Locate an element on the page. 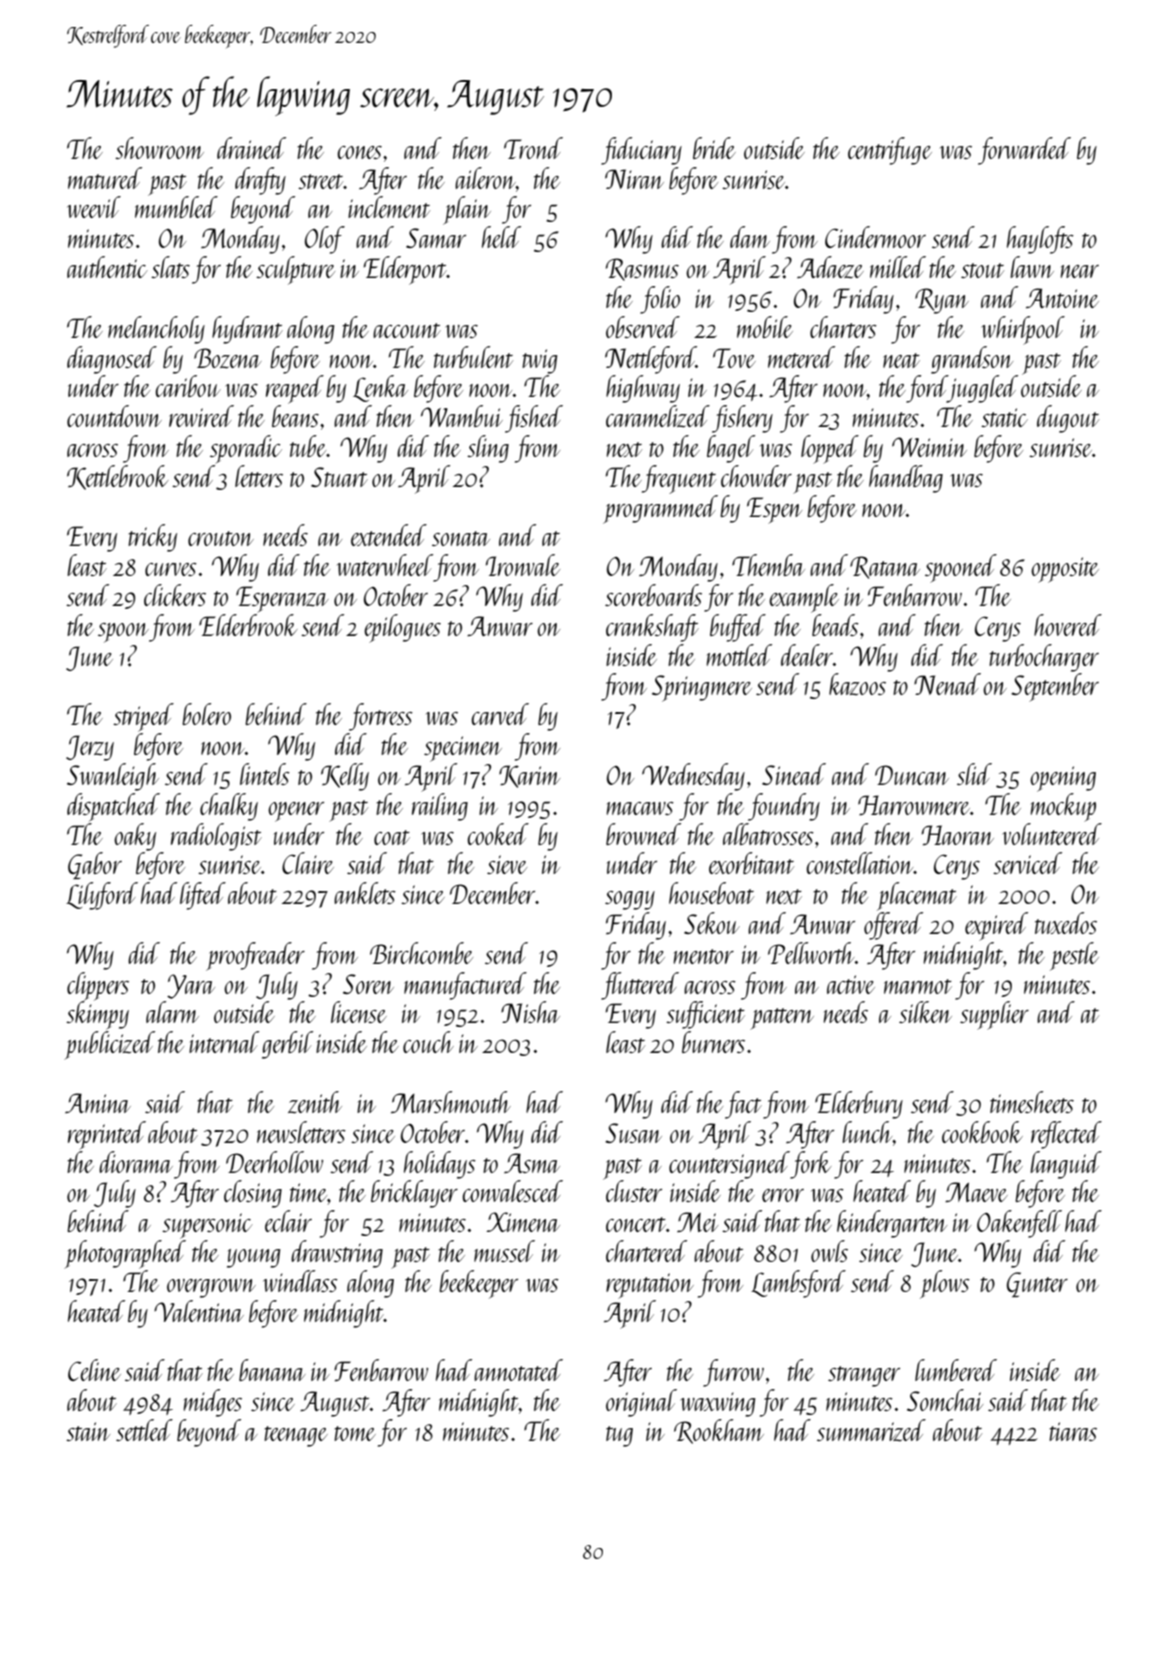 The width and height of the page is (1165, 1654). centrifuge is located at coordinates (890, 151).
